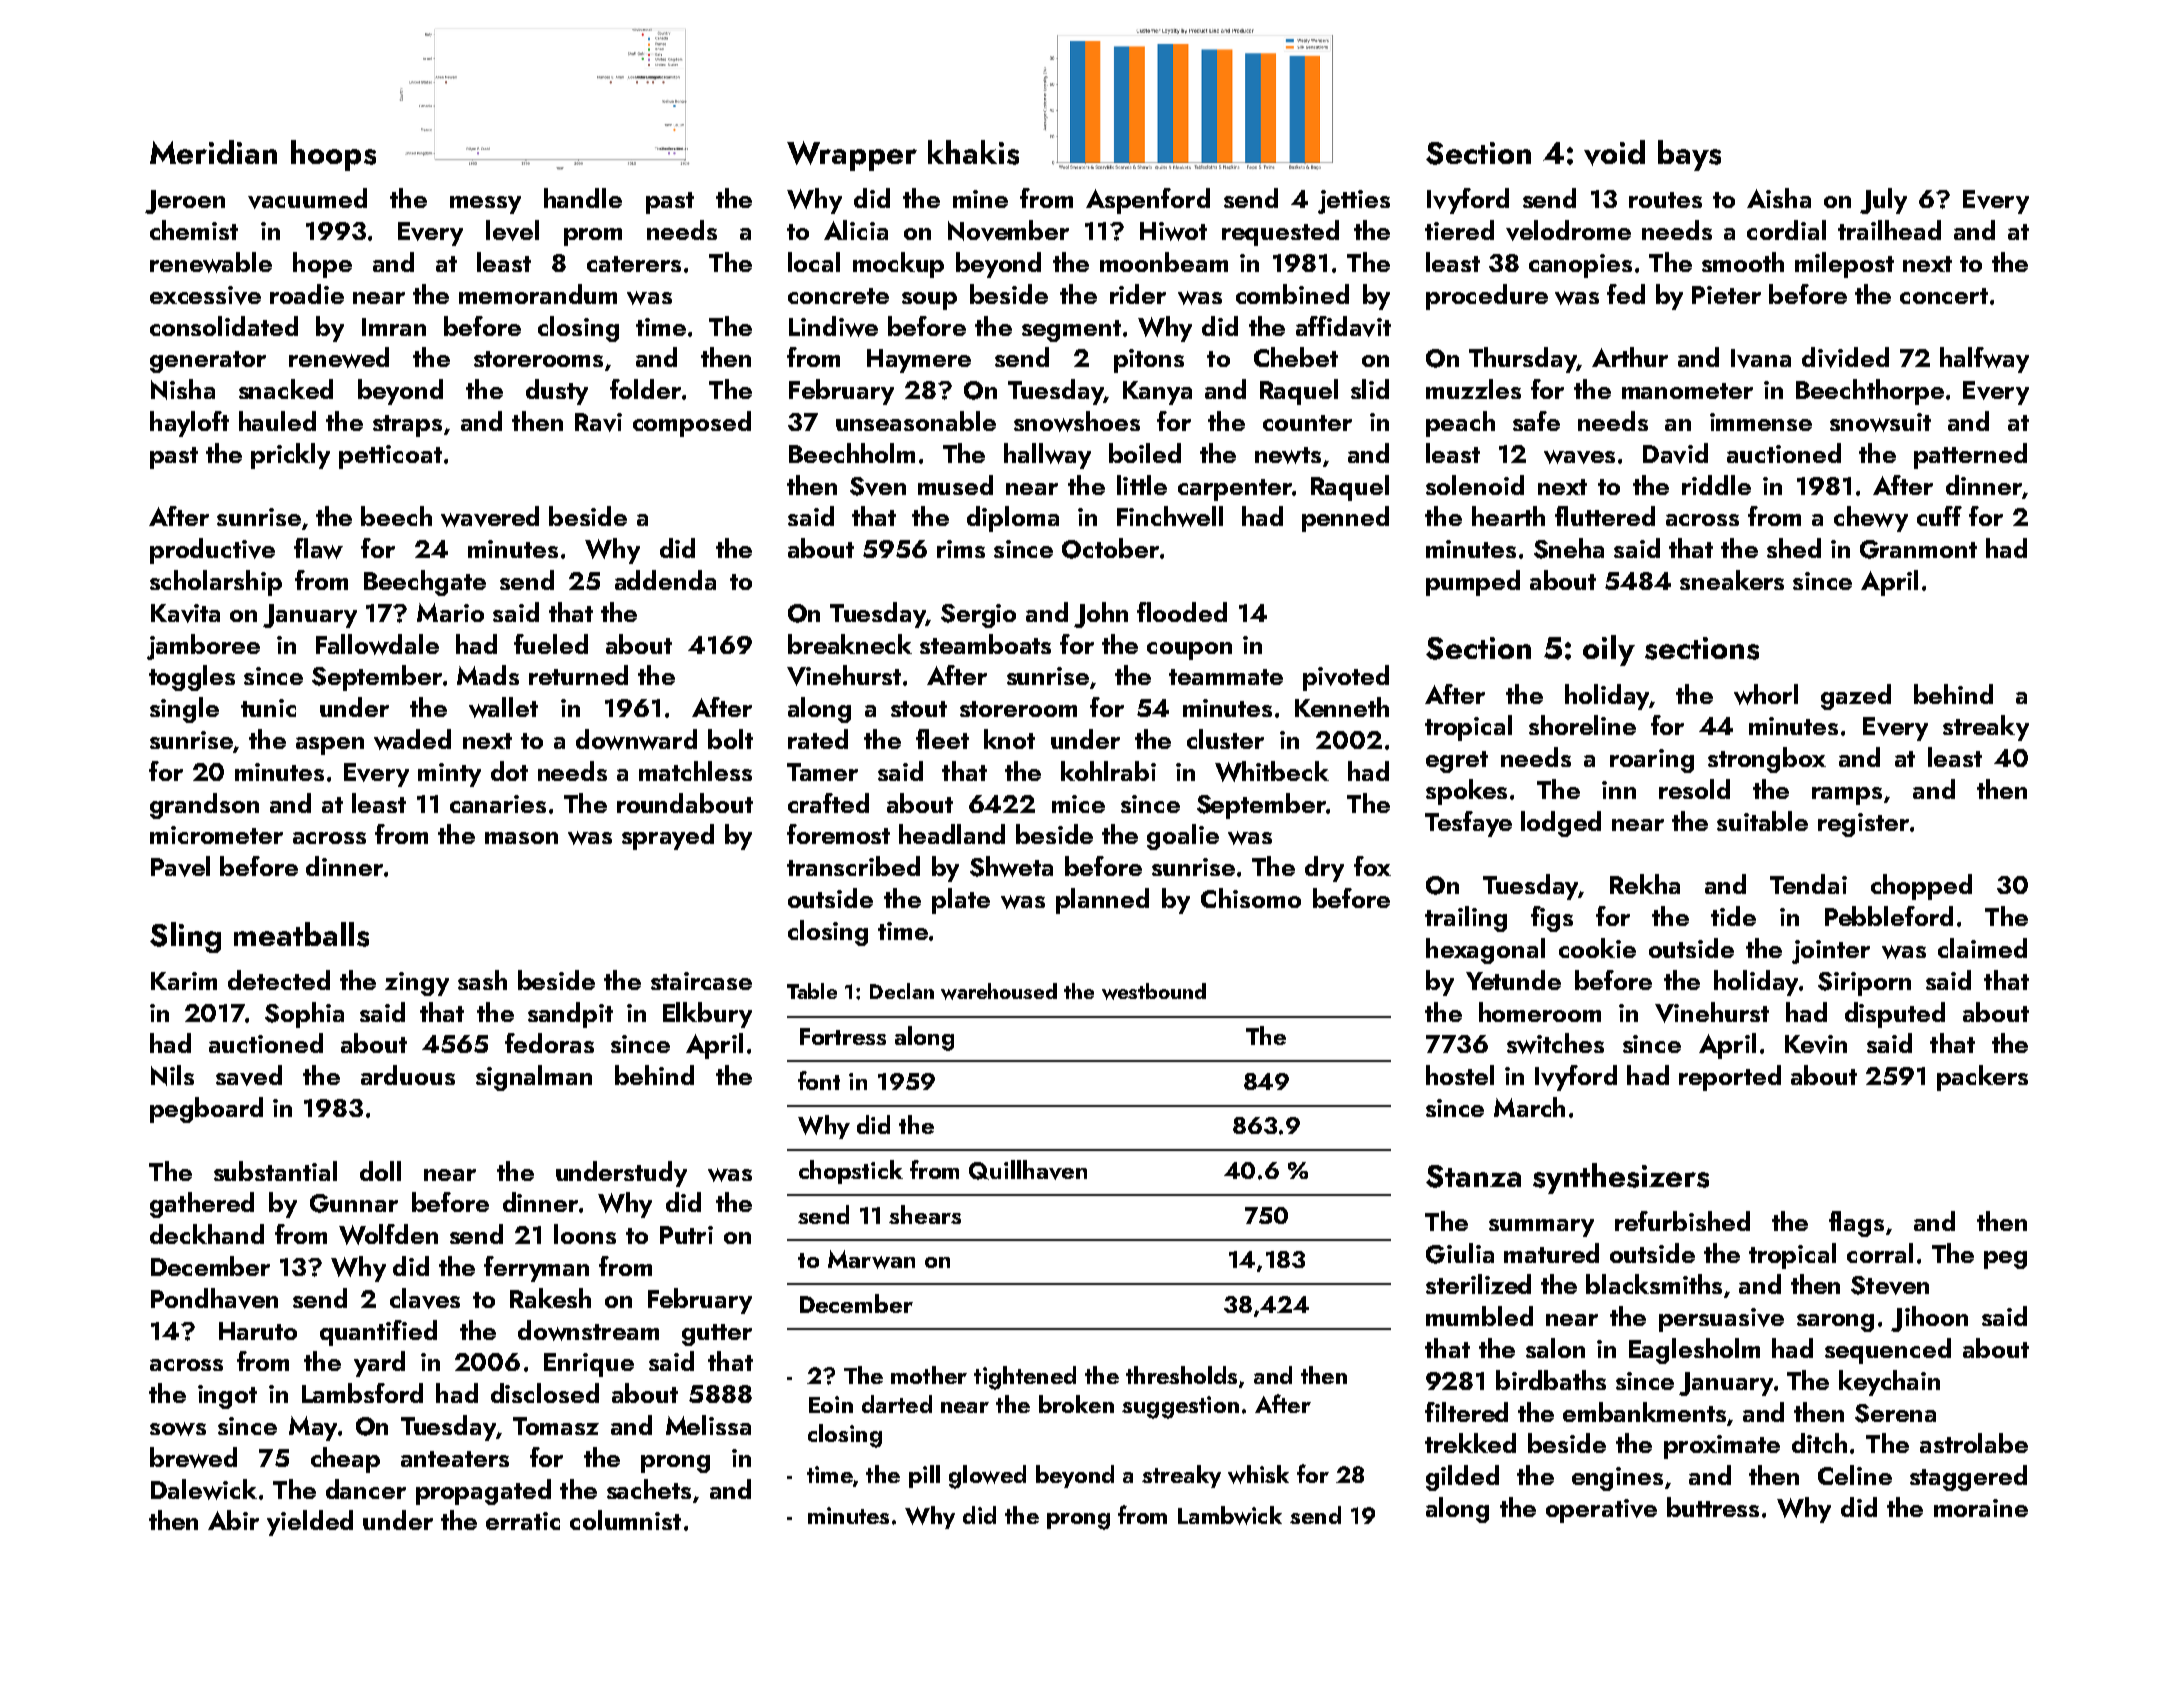 The width and height of the screenshot is (2178, 1683). I want to click on Meridian, so click(213, 152).
